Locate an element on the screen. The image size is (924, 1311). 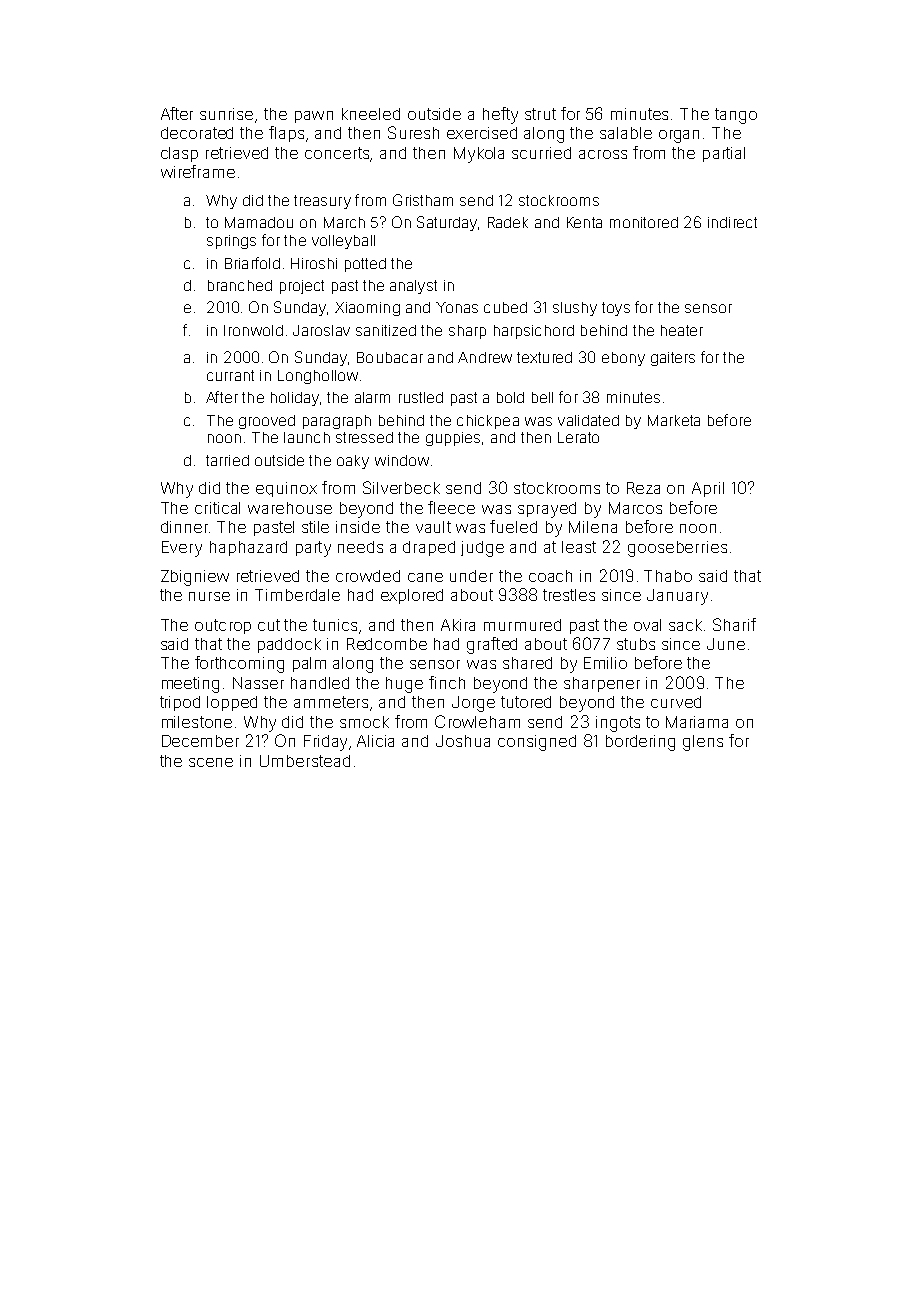
salable is located at coordinates (626, 133).
